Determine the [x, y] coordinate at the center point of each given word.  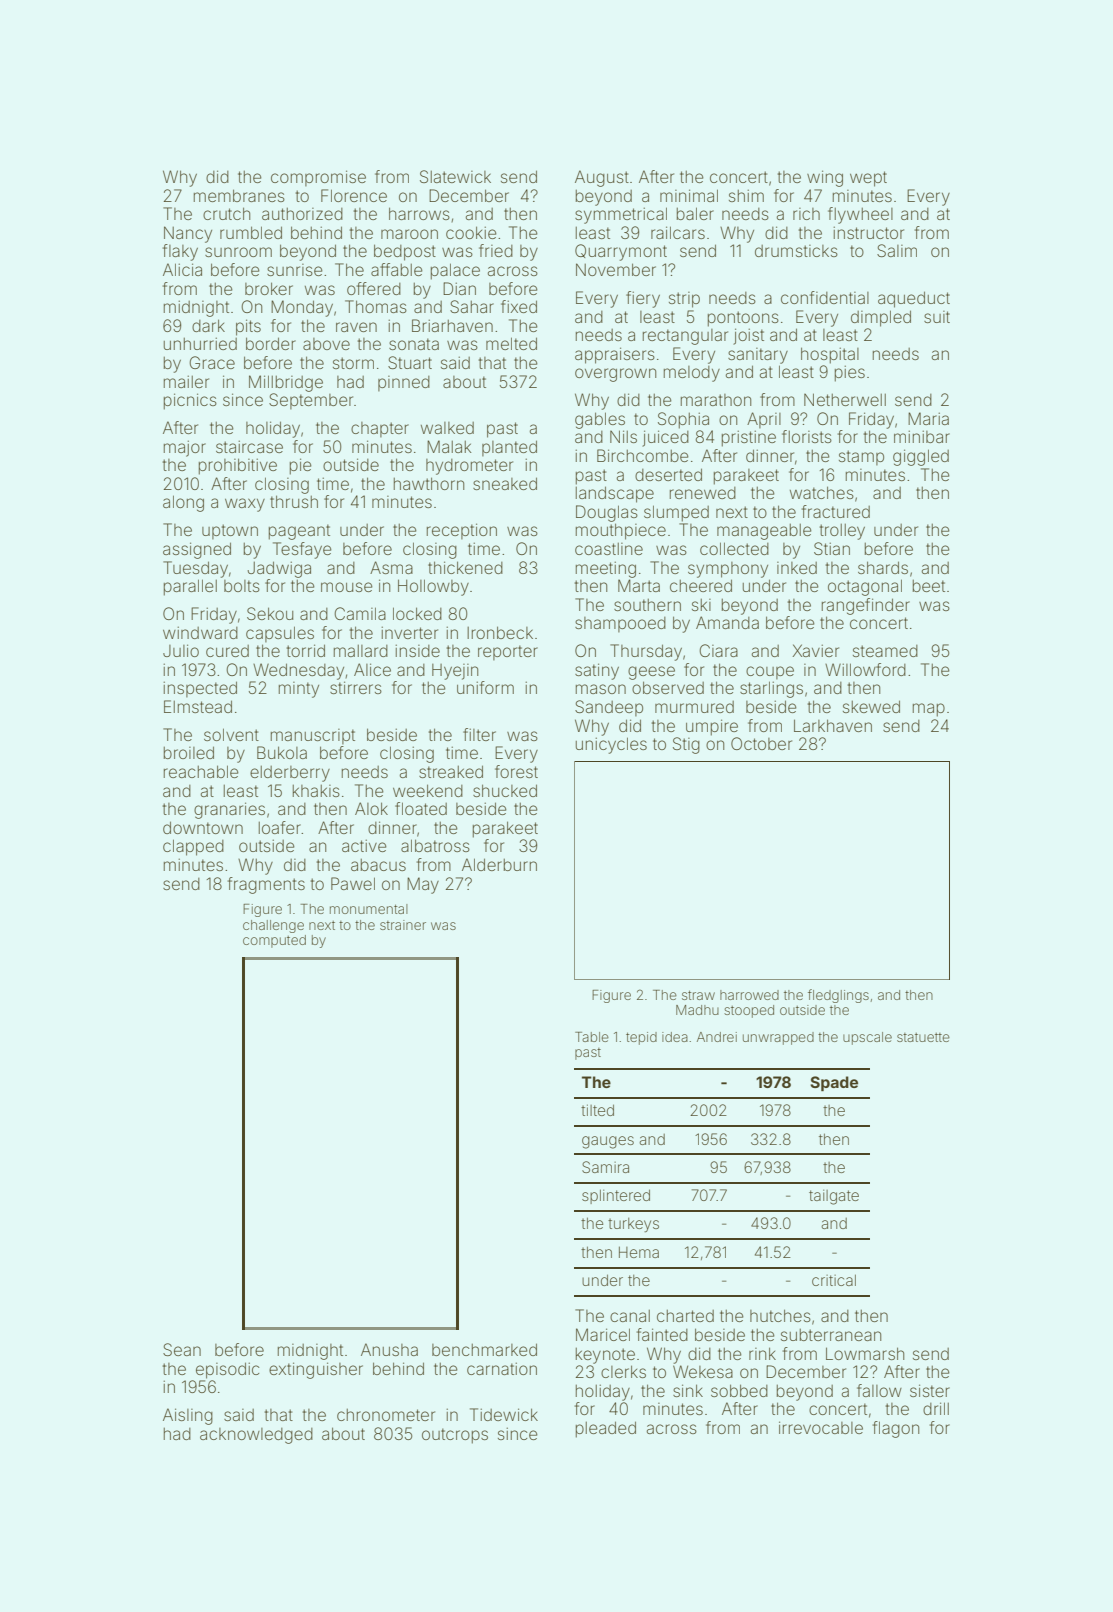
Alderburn [499, 864]
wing [825, 178]
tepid [641, 1038]
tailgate [834, 1197]
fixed [519, 306]
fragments [266, 885]
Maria [928, 418]
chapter [380, 429]
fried [496, 250]
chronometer [386, 1415]
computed [274, 941]
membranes [239, 195]
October [761, 743]
